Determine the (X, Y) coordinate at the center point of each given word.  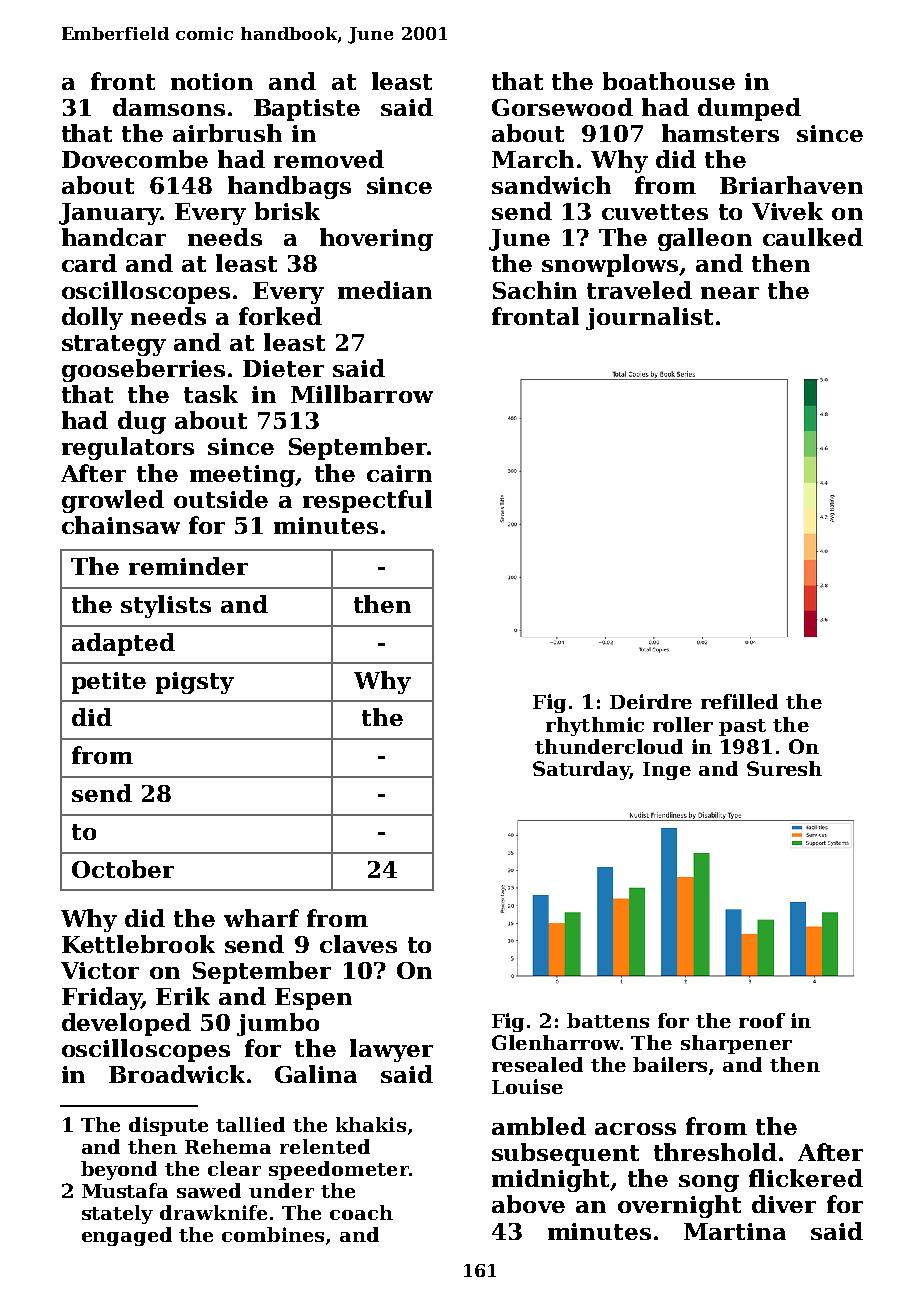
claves (358, 944)
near (730, 293)
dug (142, 422)
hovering (376, 239)
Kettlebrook (138, 944)
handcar (114, 237)
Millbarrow (362, 394)
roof (762, 1020)
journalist (649, 318)
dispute (168, 1126)
